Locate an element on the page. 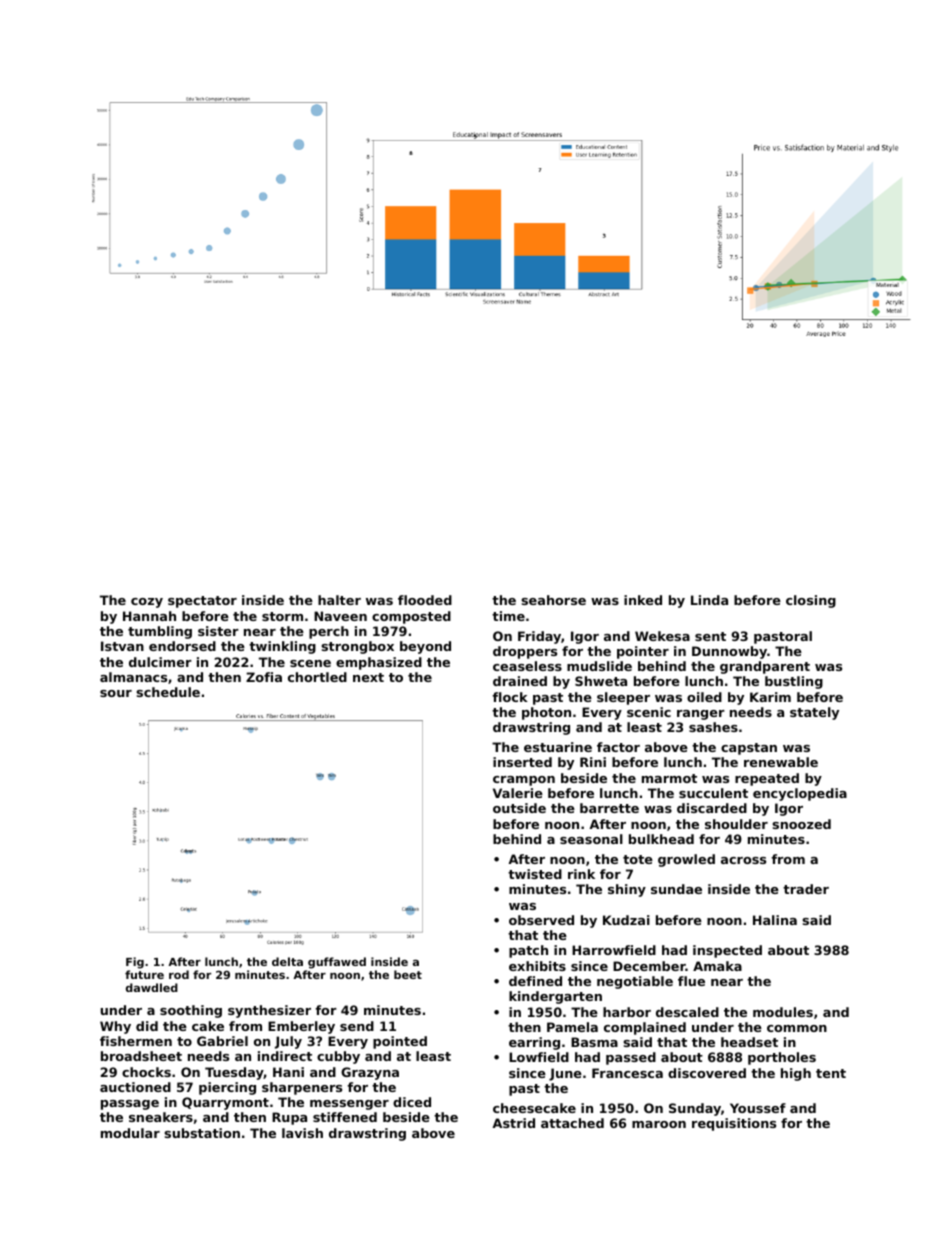 The image size is (952, 1233). future is located at coordinates (144, 974).
